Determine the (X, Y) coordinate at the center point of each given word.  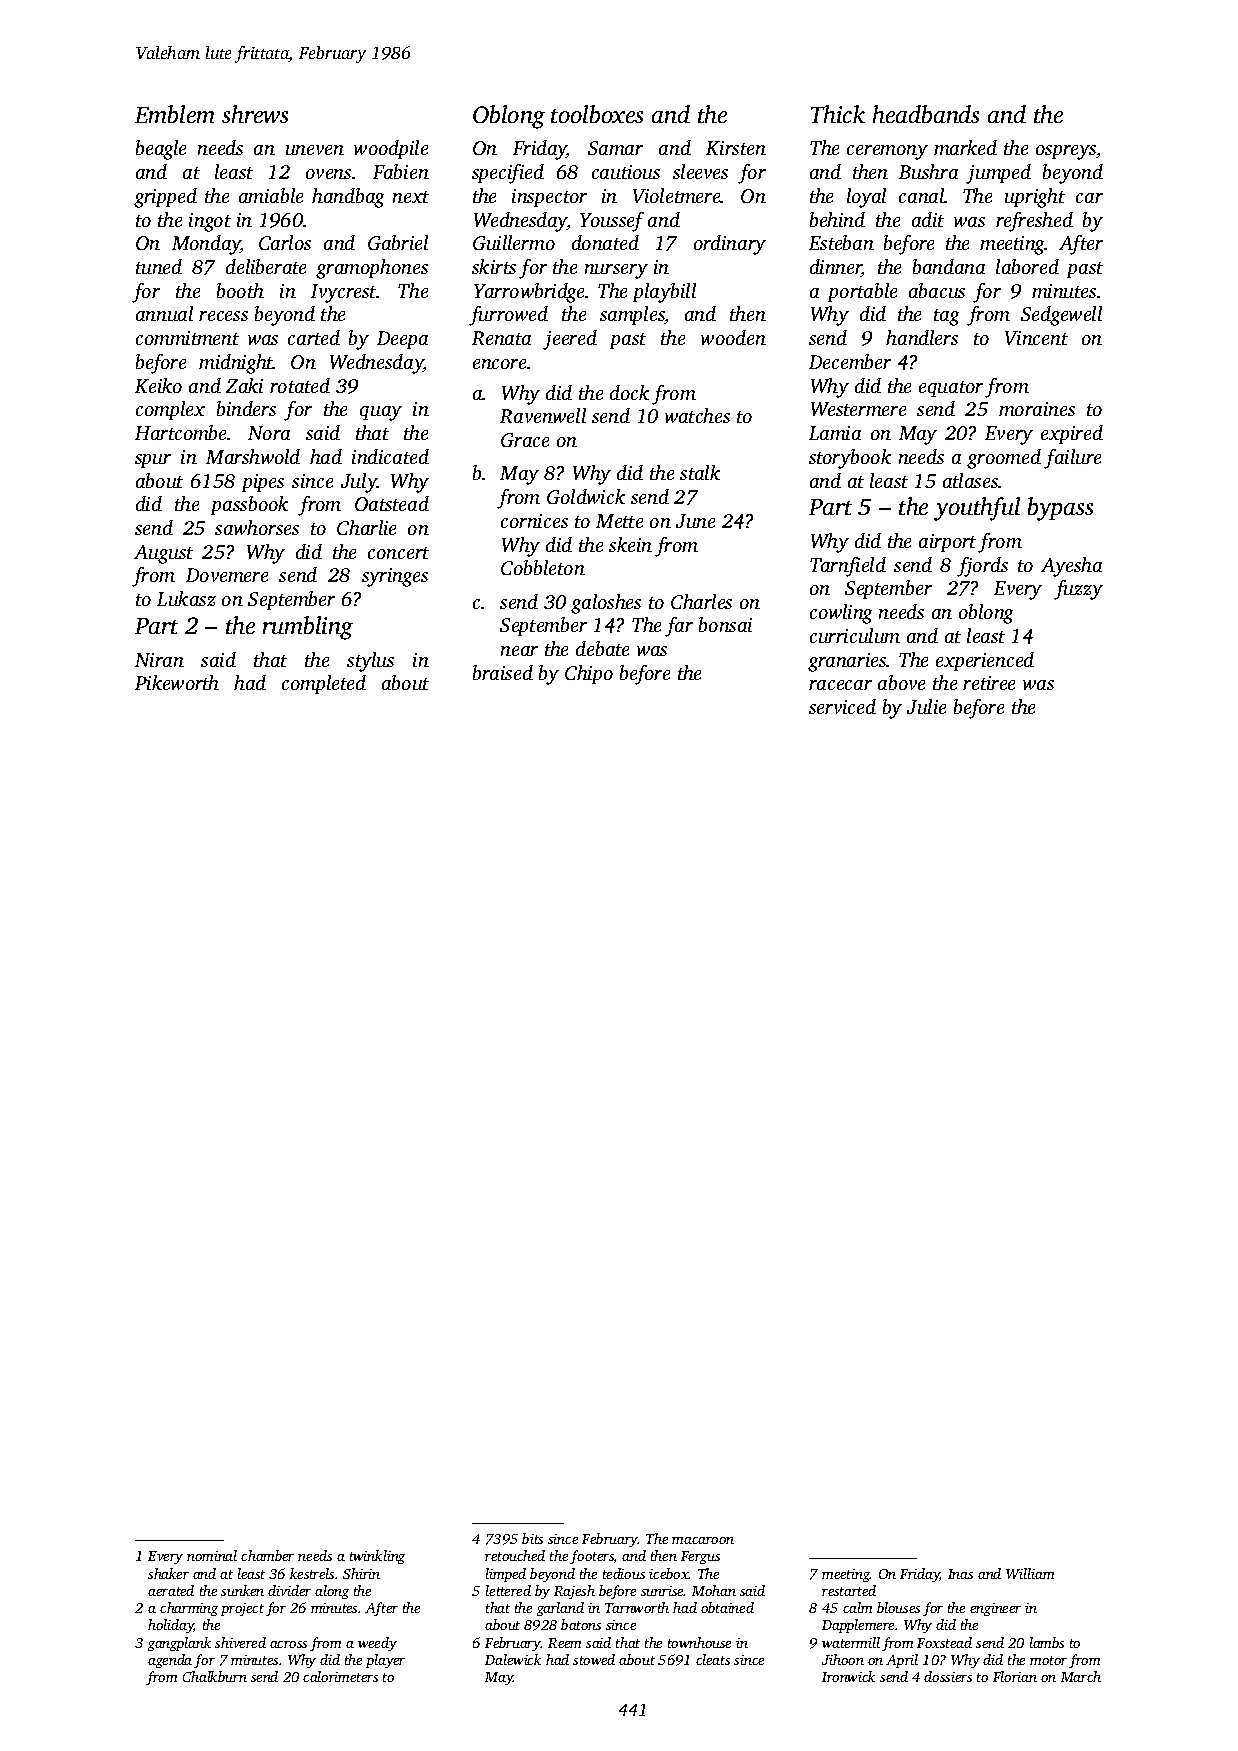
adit (928, 219)
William (1030, 1573)
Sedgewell (1061, 316)
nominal (212, 1555)
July (359, 483)
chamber (267, 1555)
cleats (713, 1659)
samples (632, 315)
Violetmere (677, 195)
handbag (348, 198)
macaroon (703, 1540)
